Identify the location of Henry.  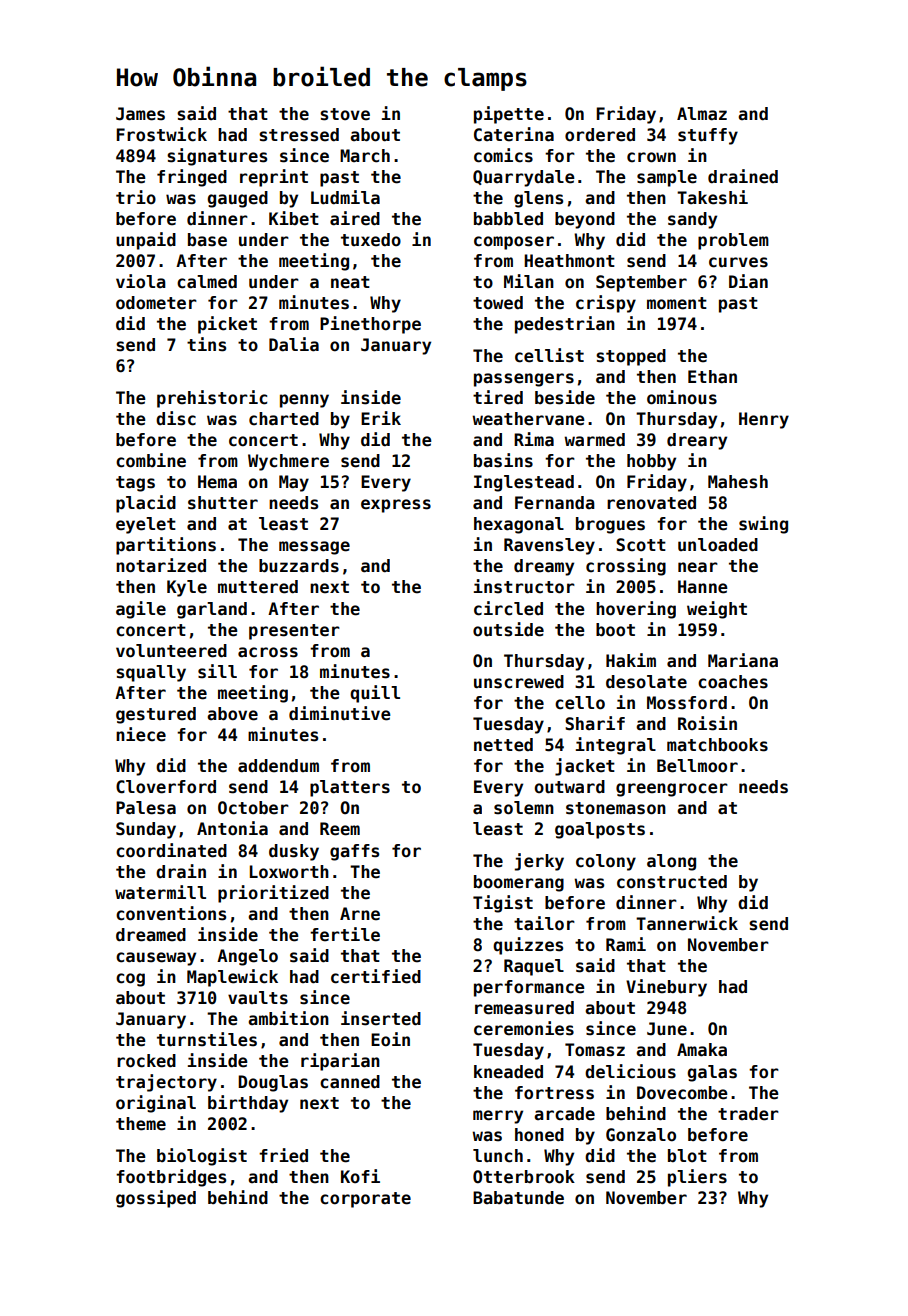
(764, 420).
